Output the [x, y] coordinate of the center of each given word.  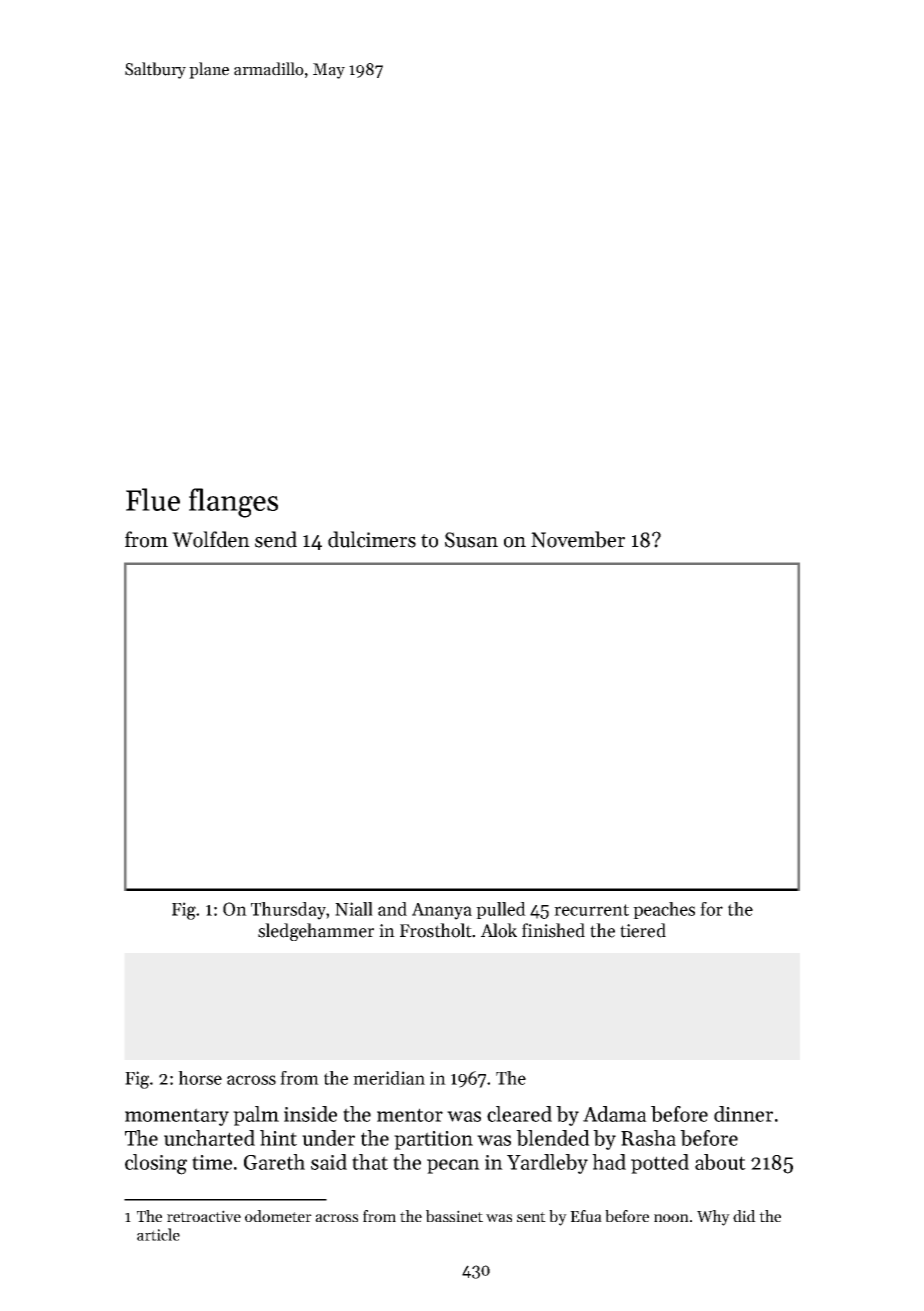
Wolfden [211, 539]
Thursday [289, 911]
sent [531, 1217]
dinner [743, 1114]
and [392, 909]
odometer [278, 1216]
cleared [519, 1114]
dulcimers [372, 539]
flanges [233, 503]
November [578, 539]
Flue [153, 499]
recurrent [591, 910]
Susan [471, 540]
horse [200, 1078]
